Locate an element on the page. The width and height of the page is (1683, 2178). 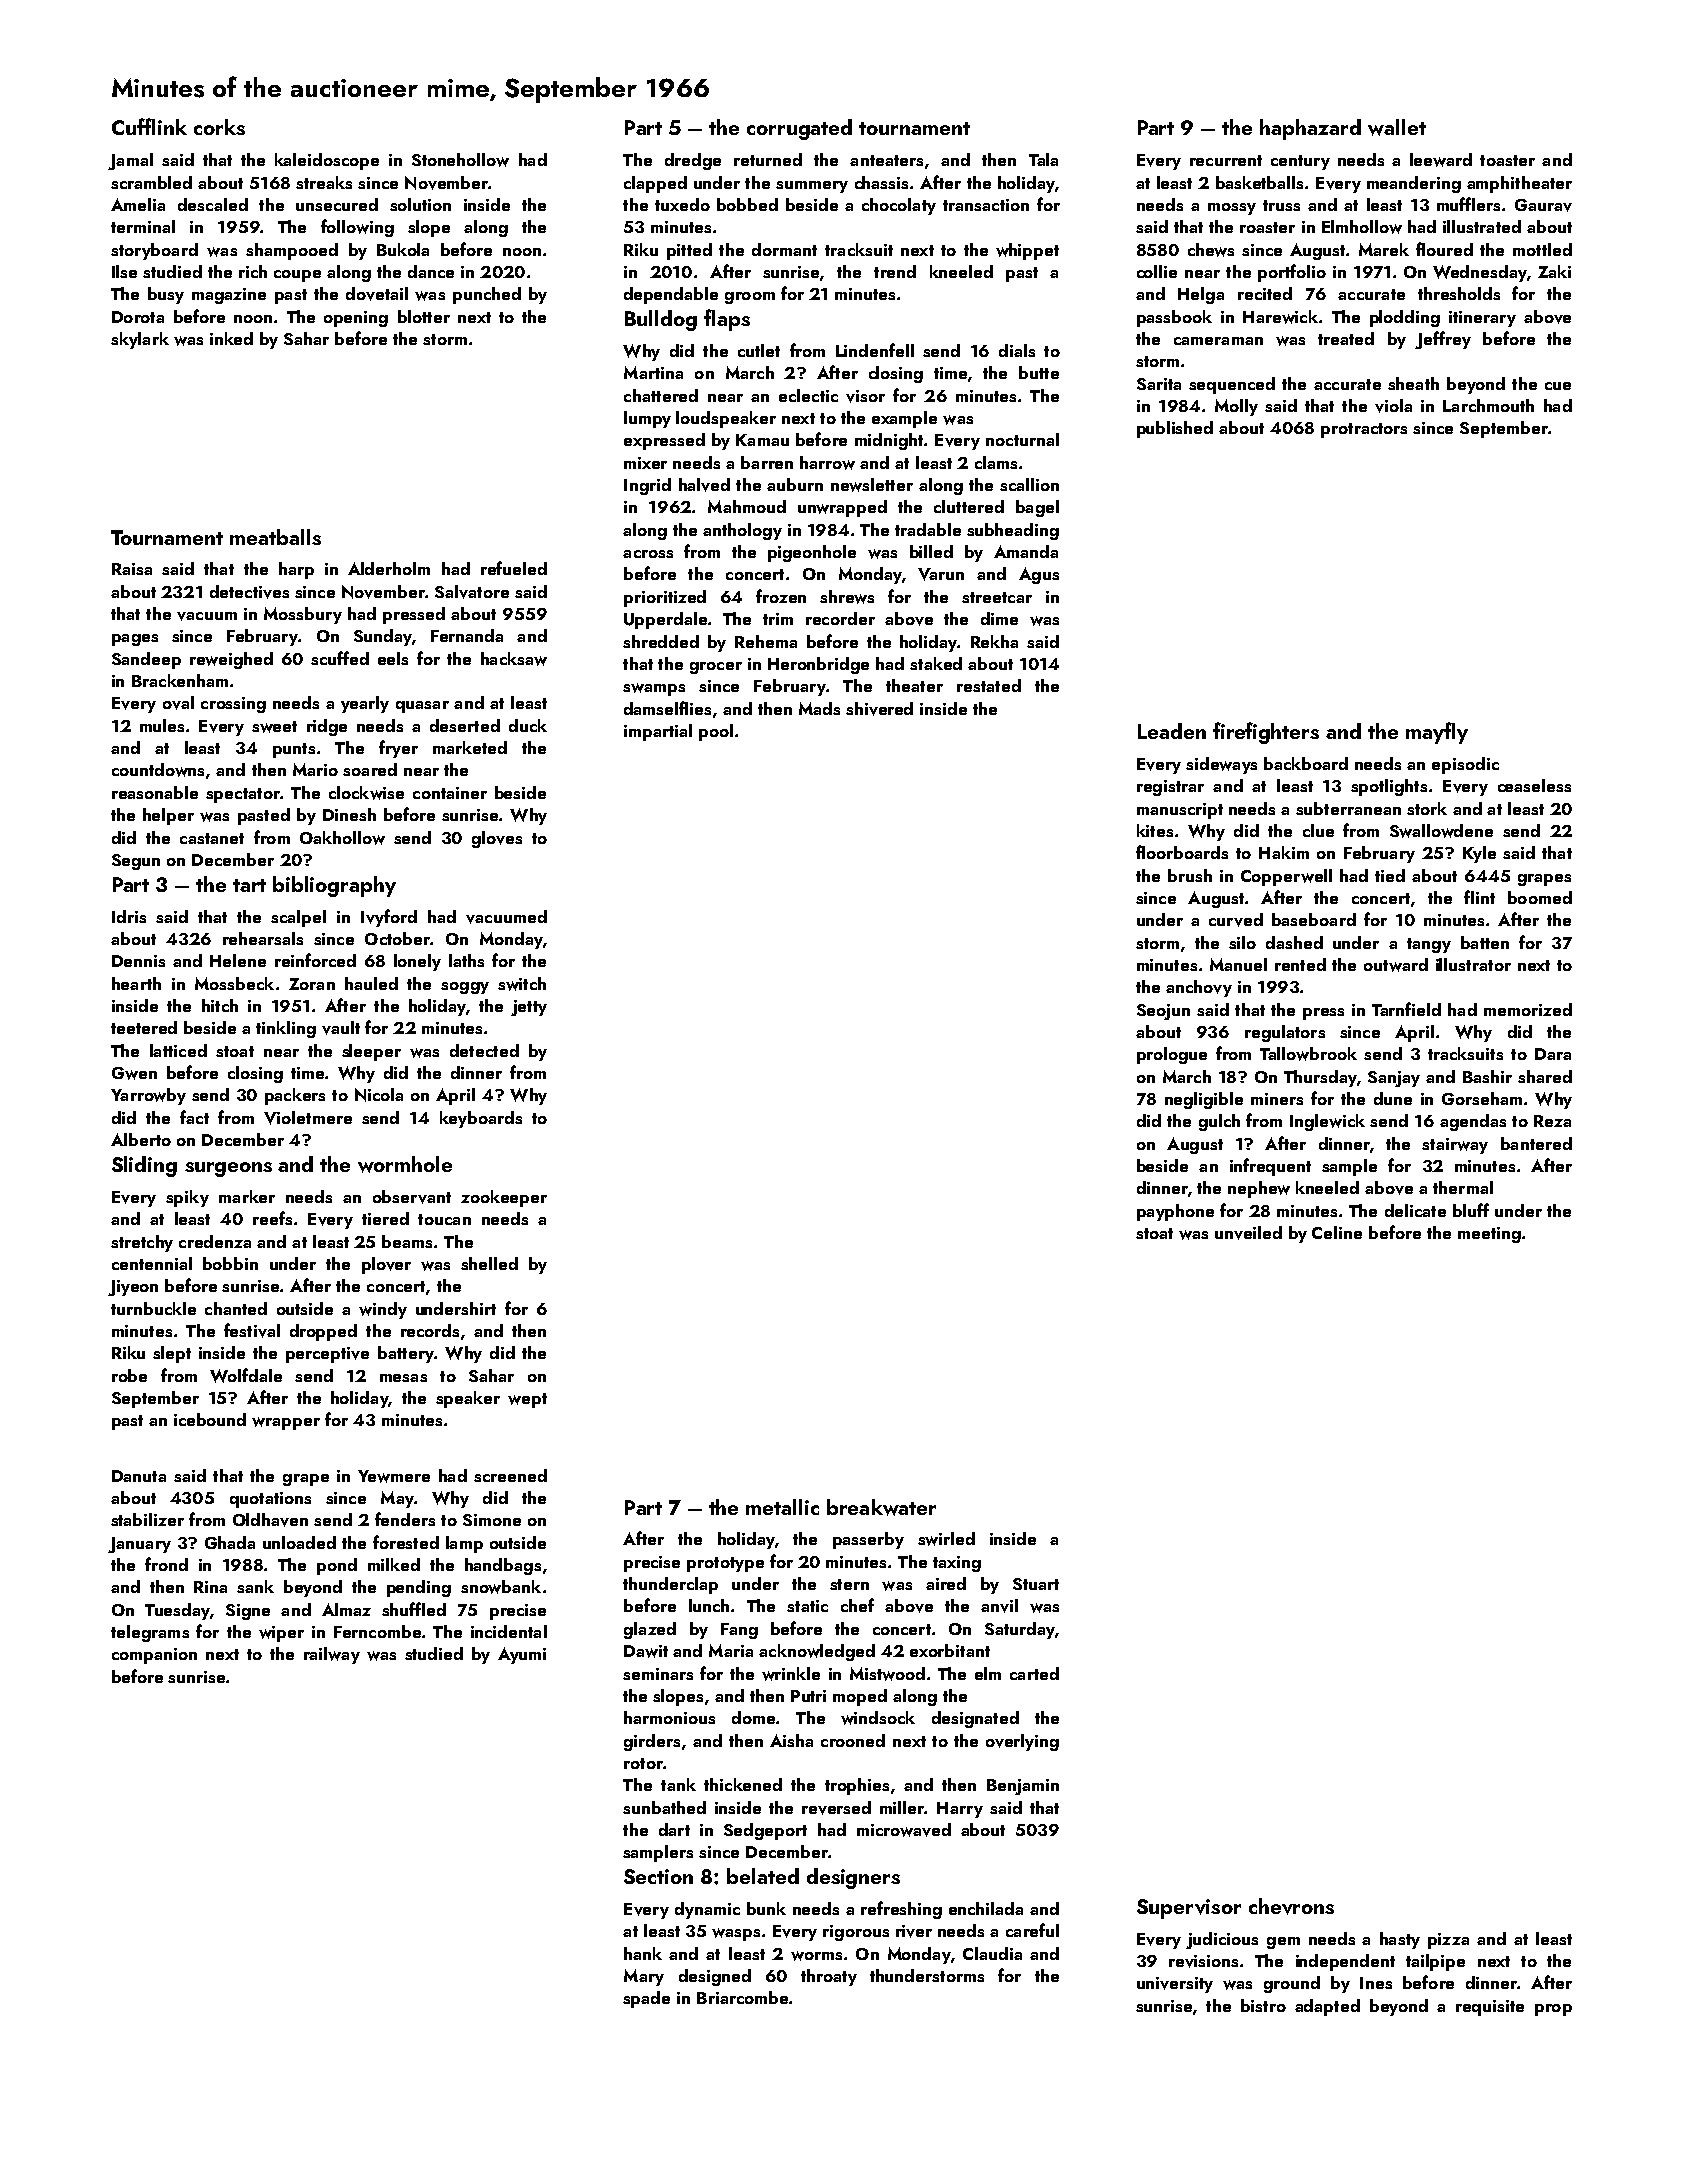
Tala is located at coordinates (1043, 159).
